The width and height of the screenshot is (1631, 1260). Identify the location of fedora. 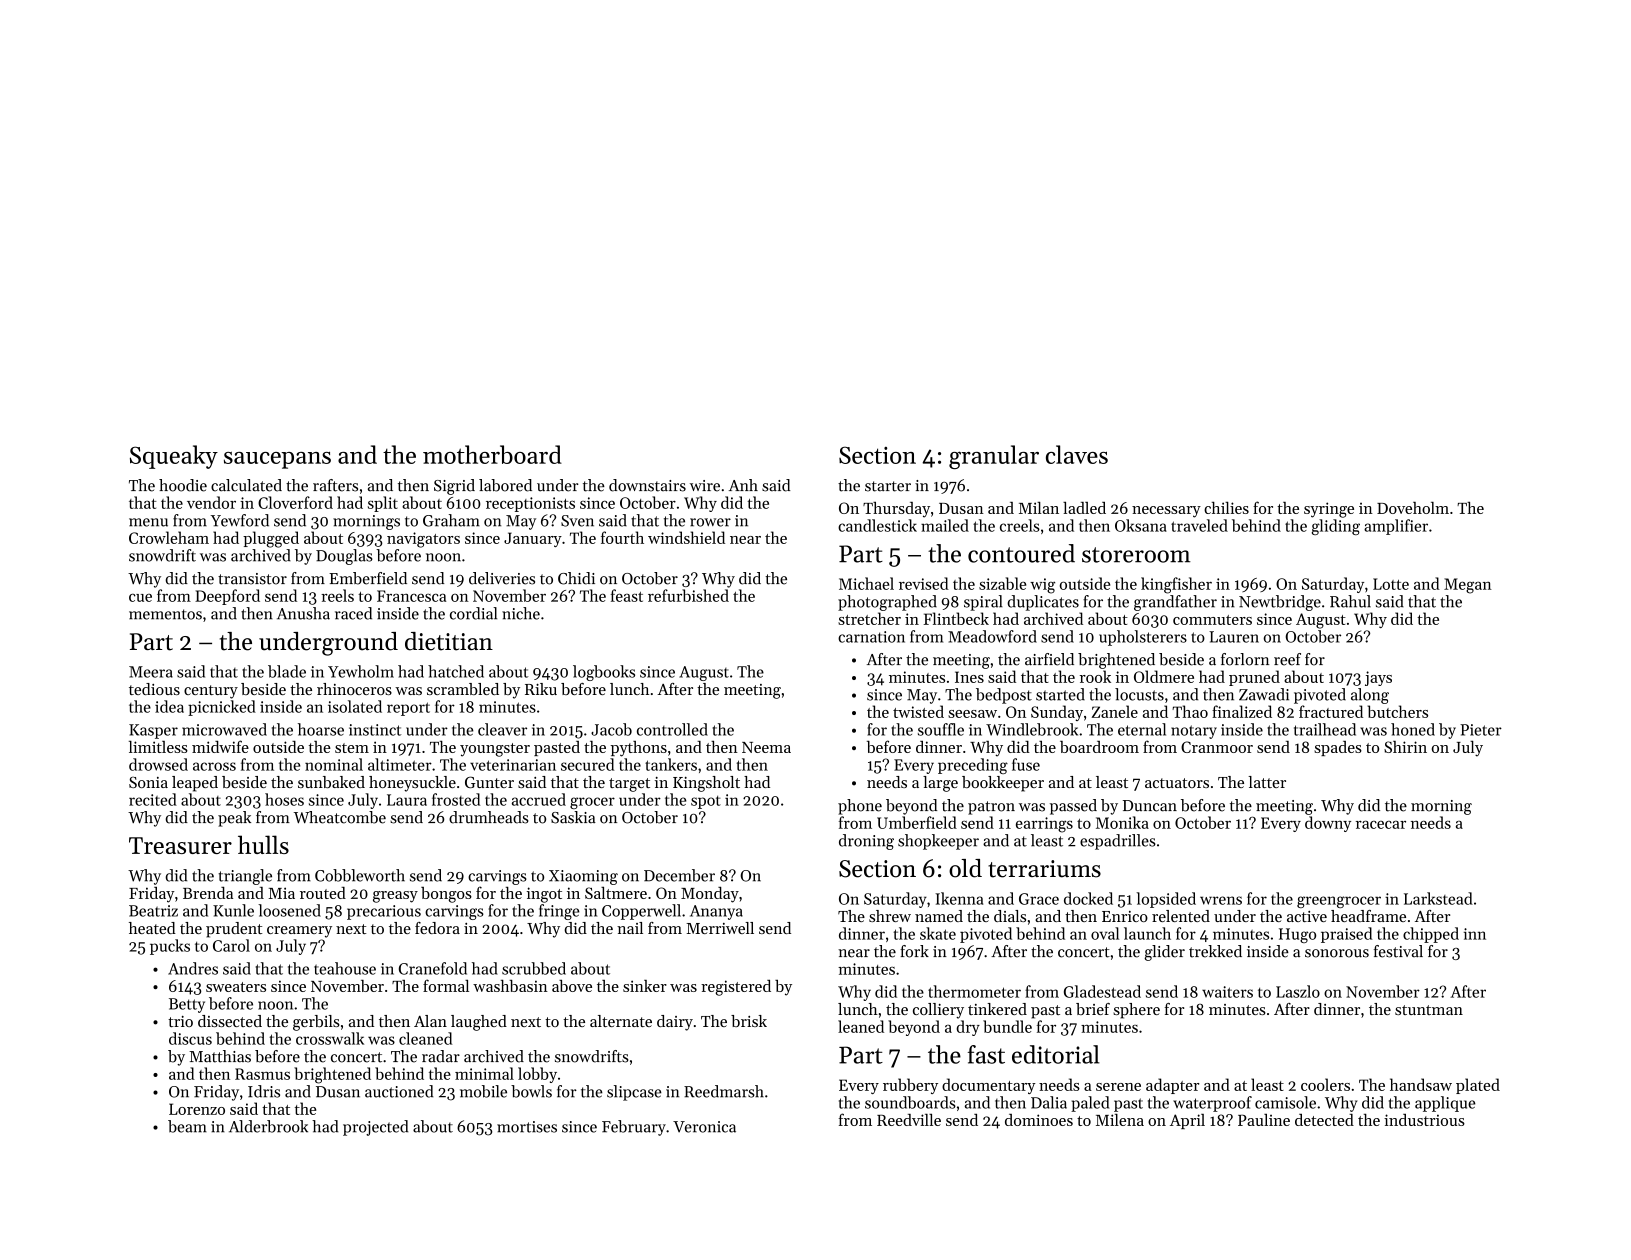
(437, 928).
